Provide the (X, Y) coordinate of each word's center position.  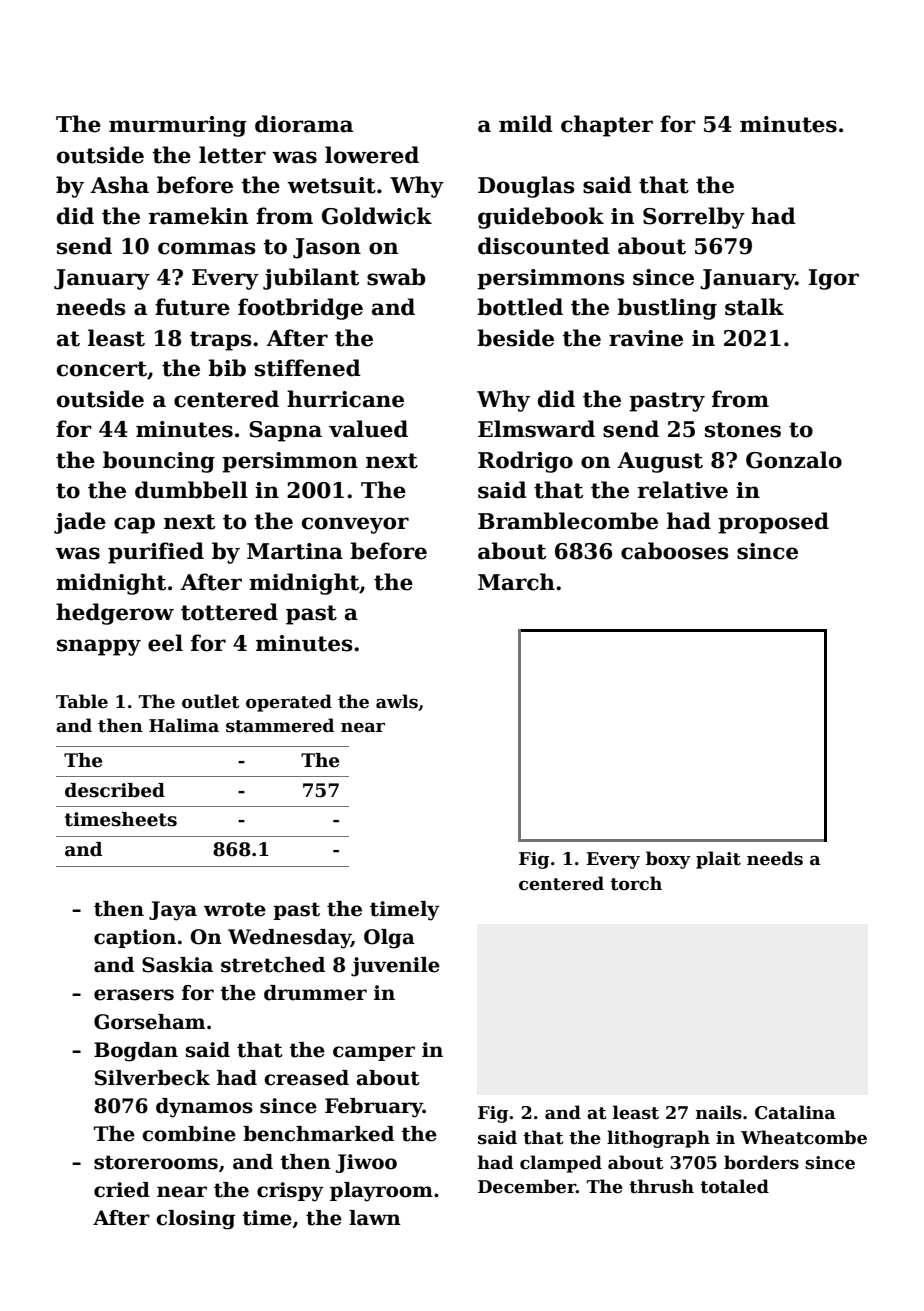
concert (102, 369)
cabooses (675, 551)
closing (195, 1220)
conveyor (355, 525)
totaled (734, 1186)
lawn (375, 1218)
